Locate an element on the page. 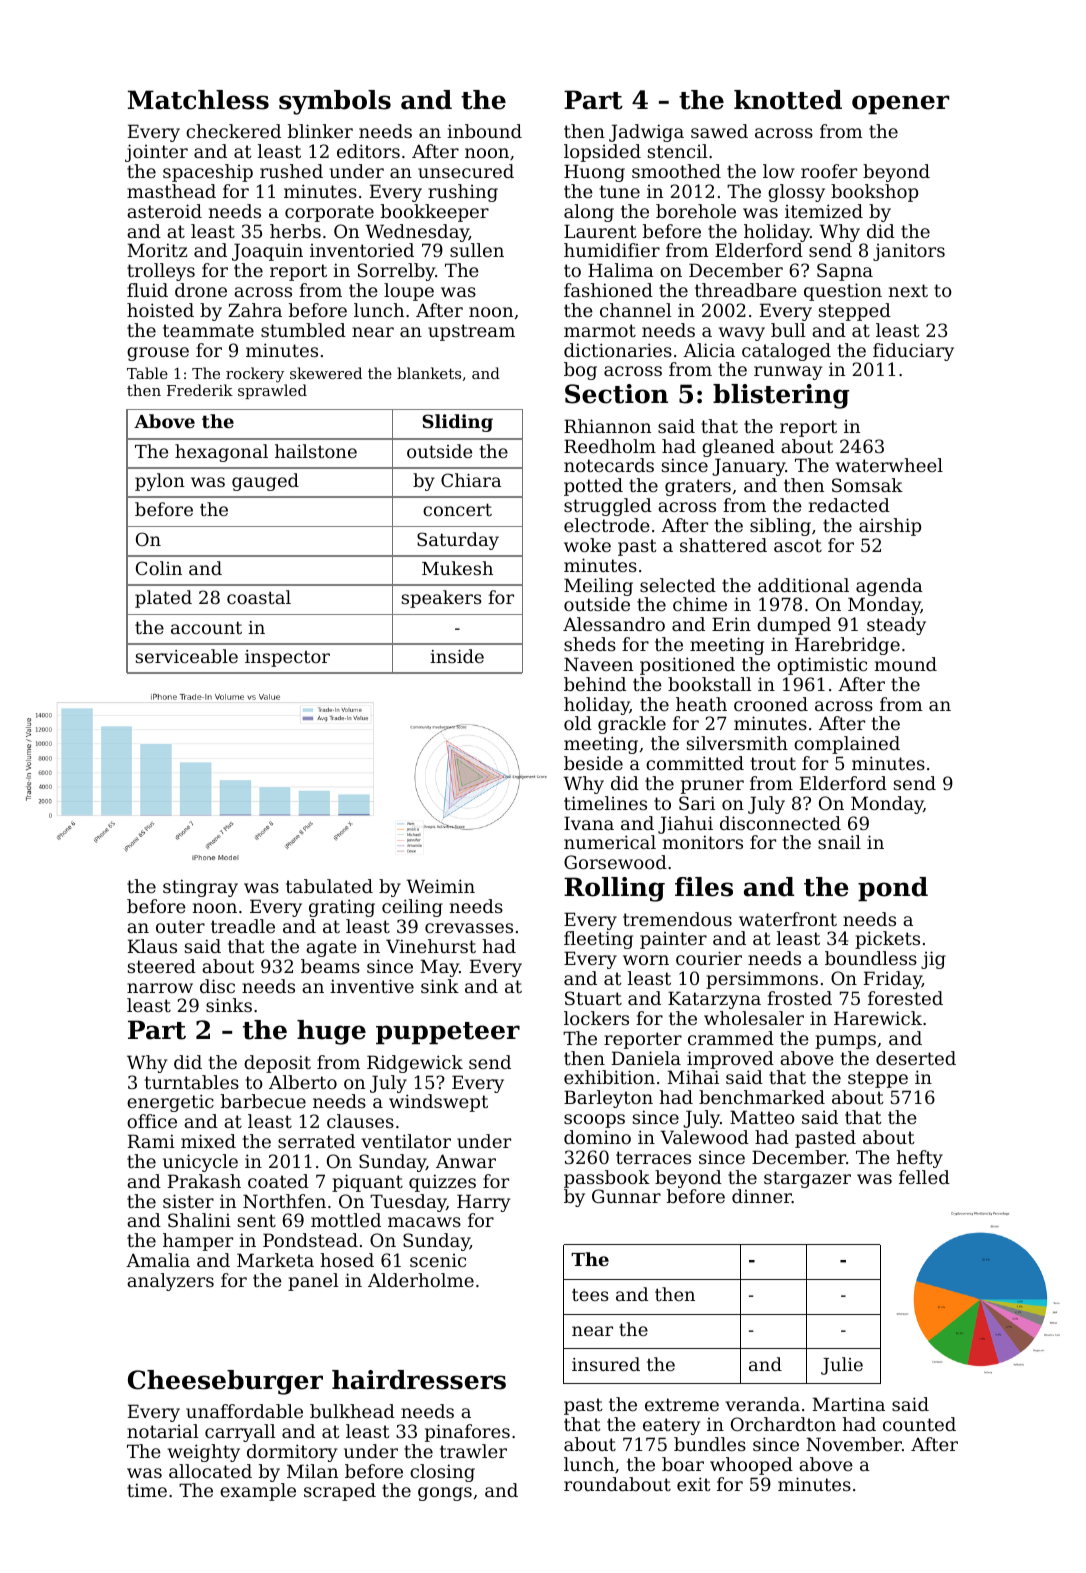  drone is located at coordinates (201, 290).
